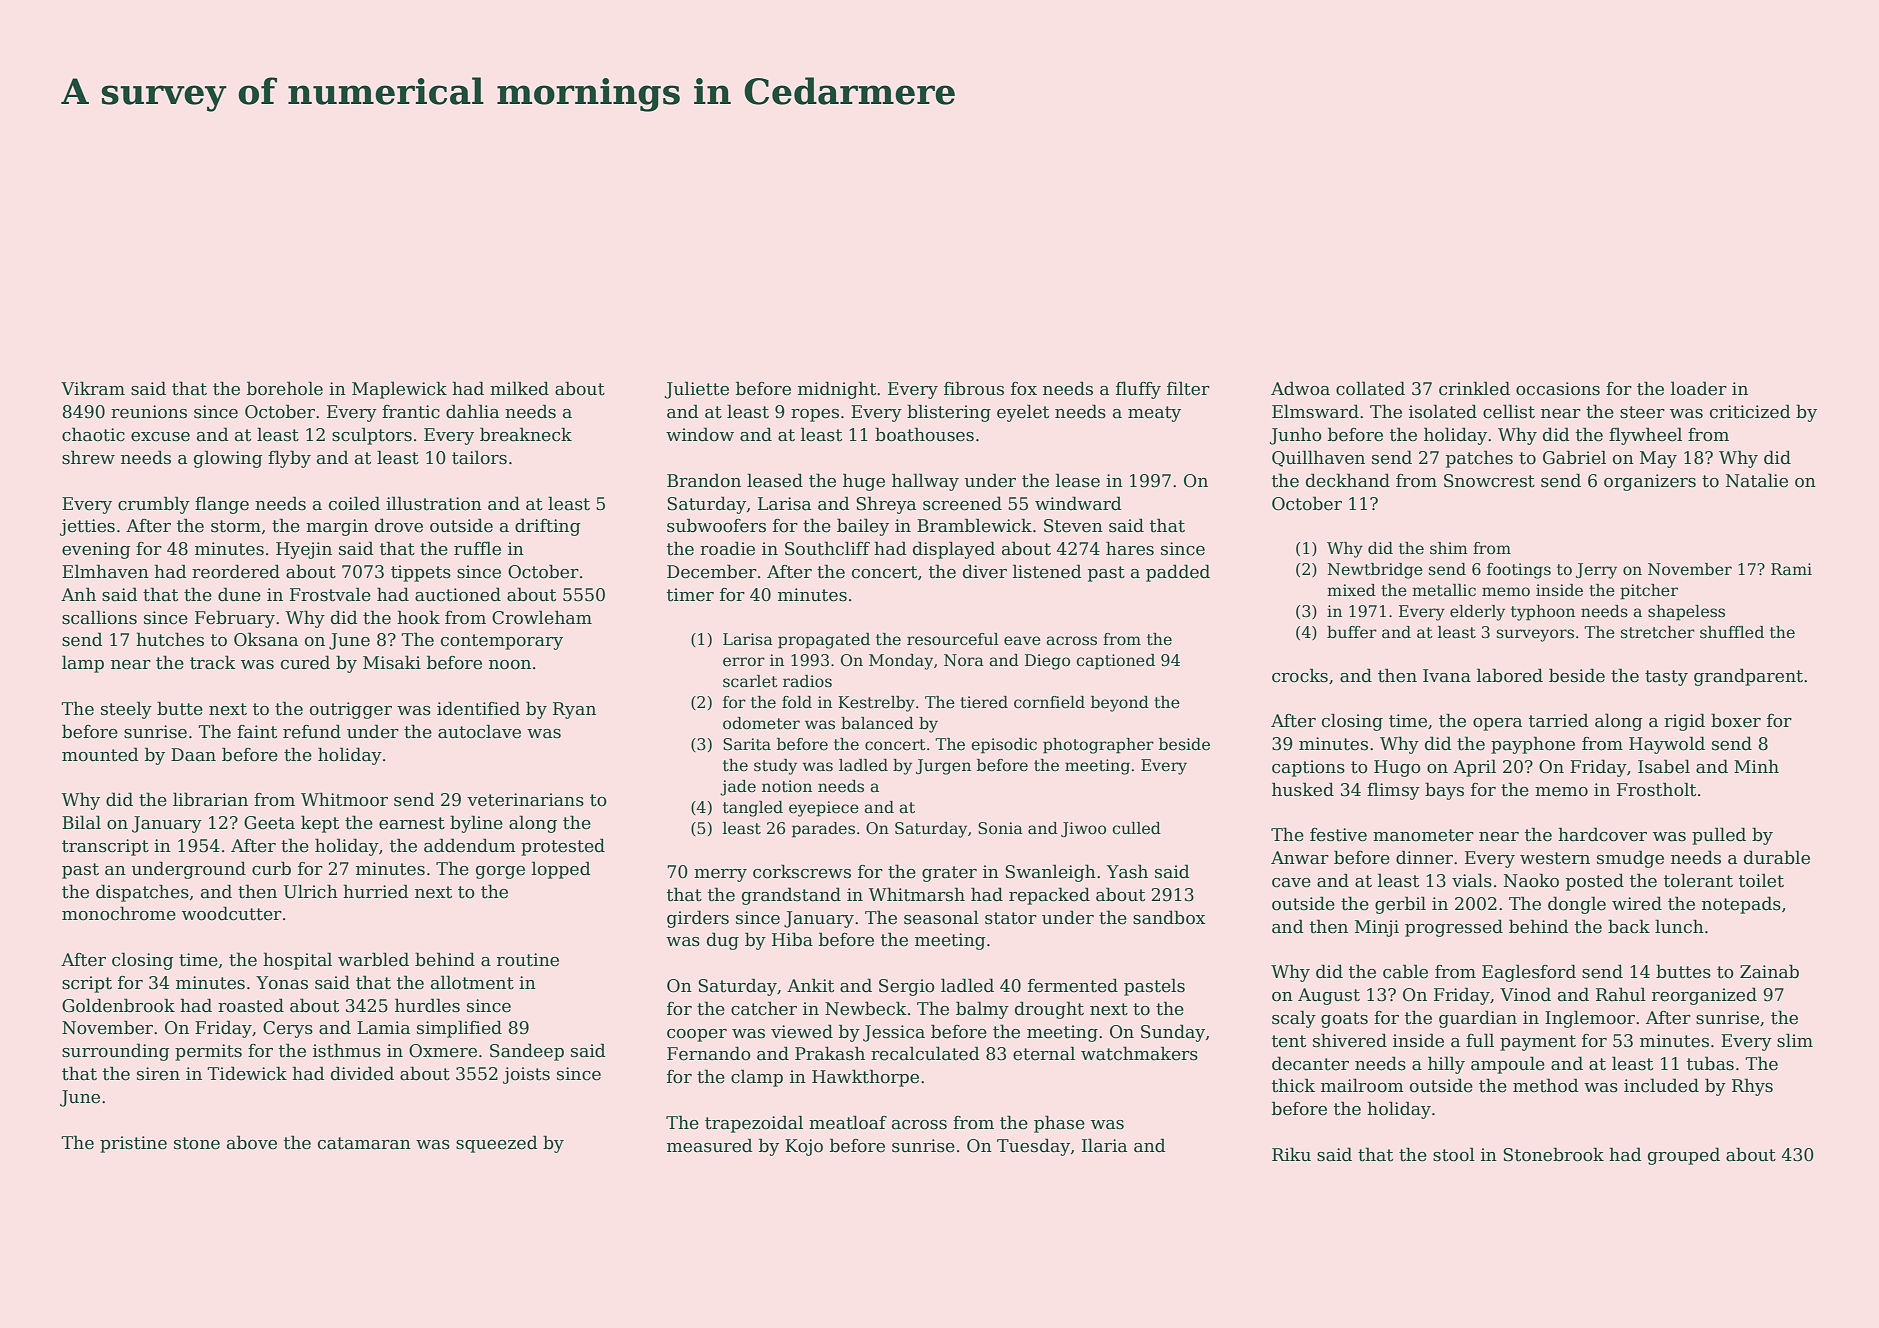 The width and height of the screenshot is (1879, 1328). Describe the element at coordinates (288, 1029) in the screenshot. I see `Cerys` at that location.
